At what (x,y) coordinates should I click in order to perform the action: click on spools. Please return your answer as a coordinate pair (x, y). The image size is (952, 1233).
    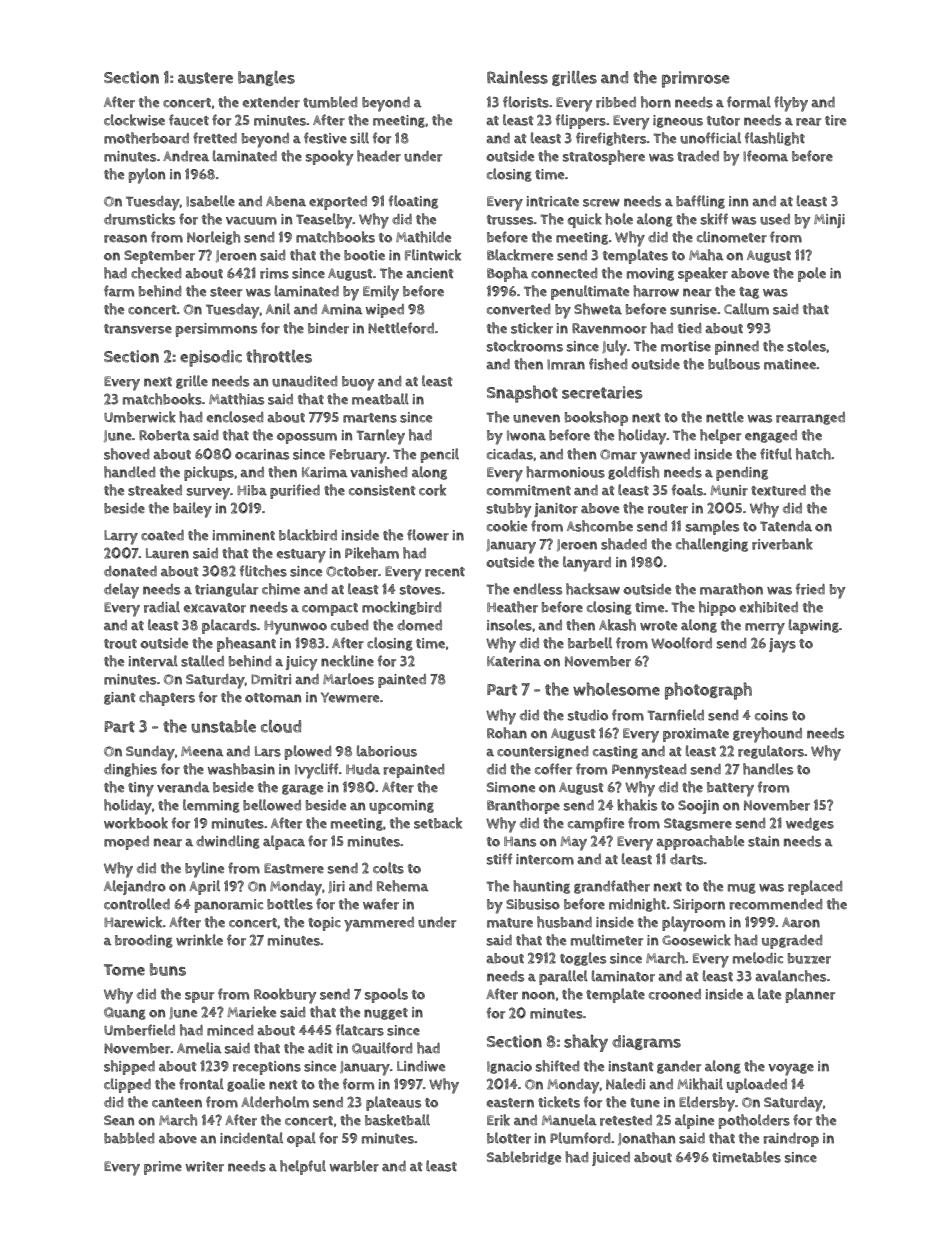
    Looking at the image, I should click on (386, 995).
